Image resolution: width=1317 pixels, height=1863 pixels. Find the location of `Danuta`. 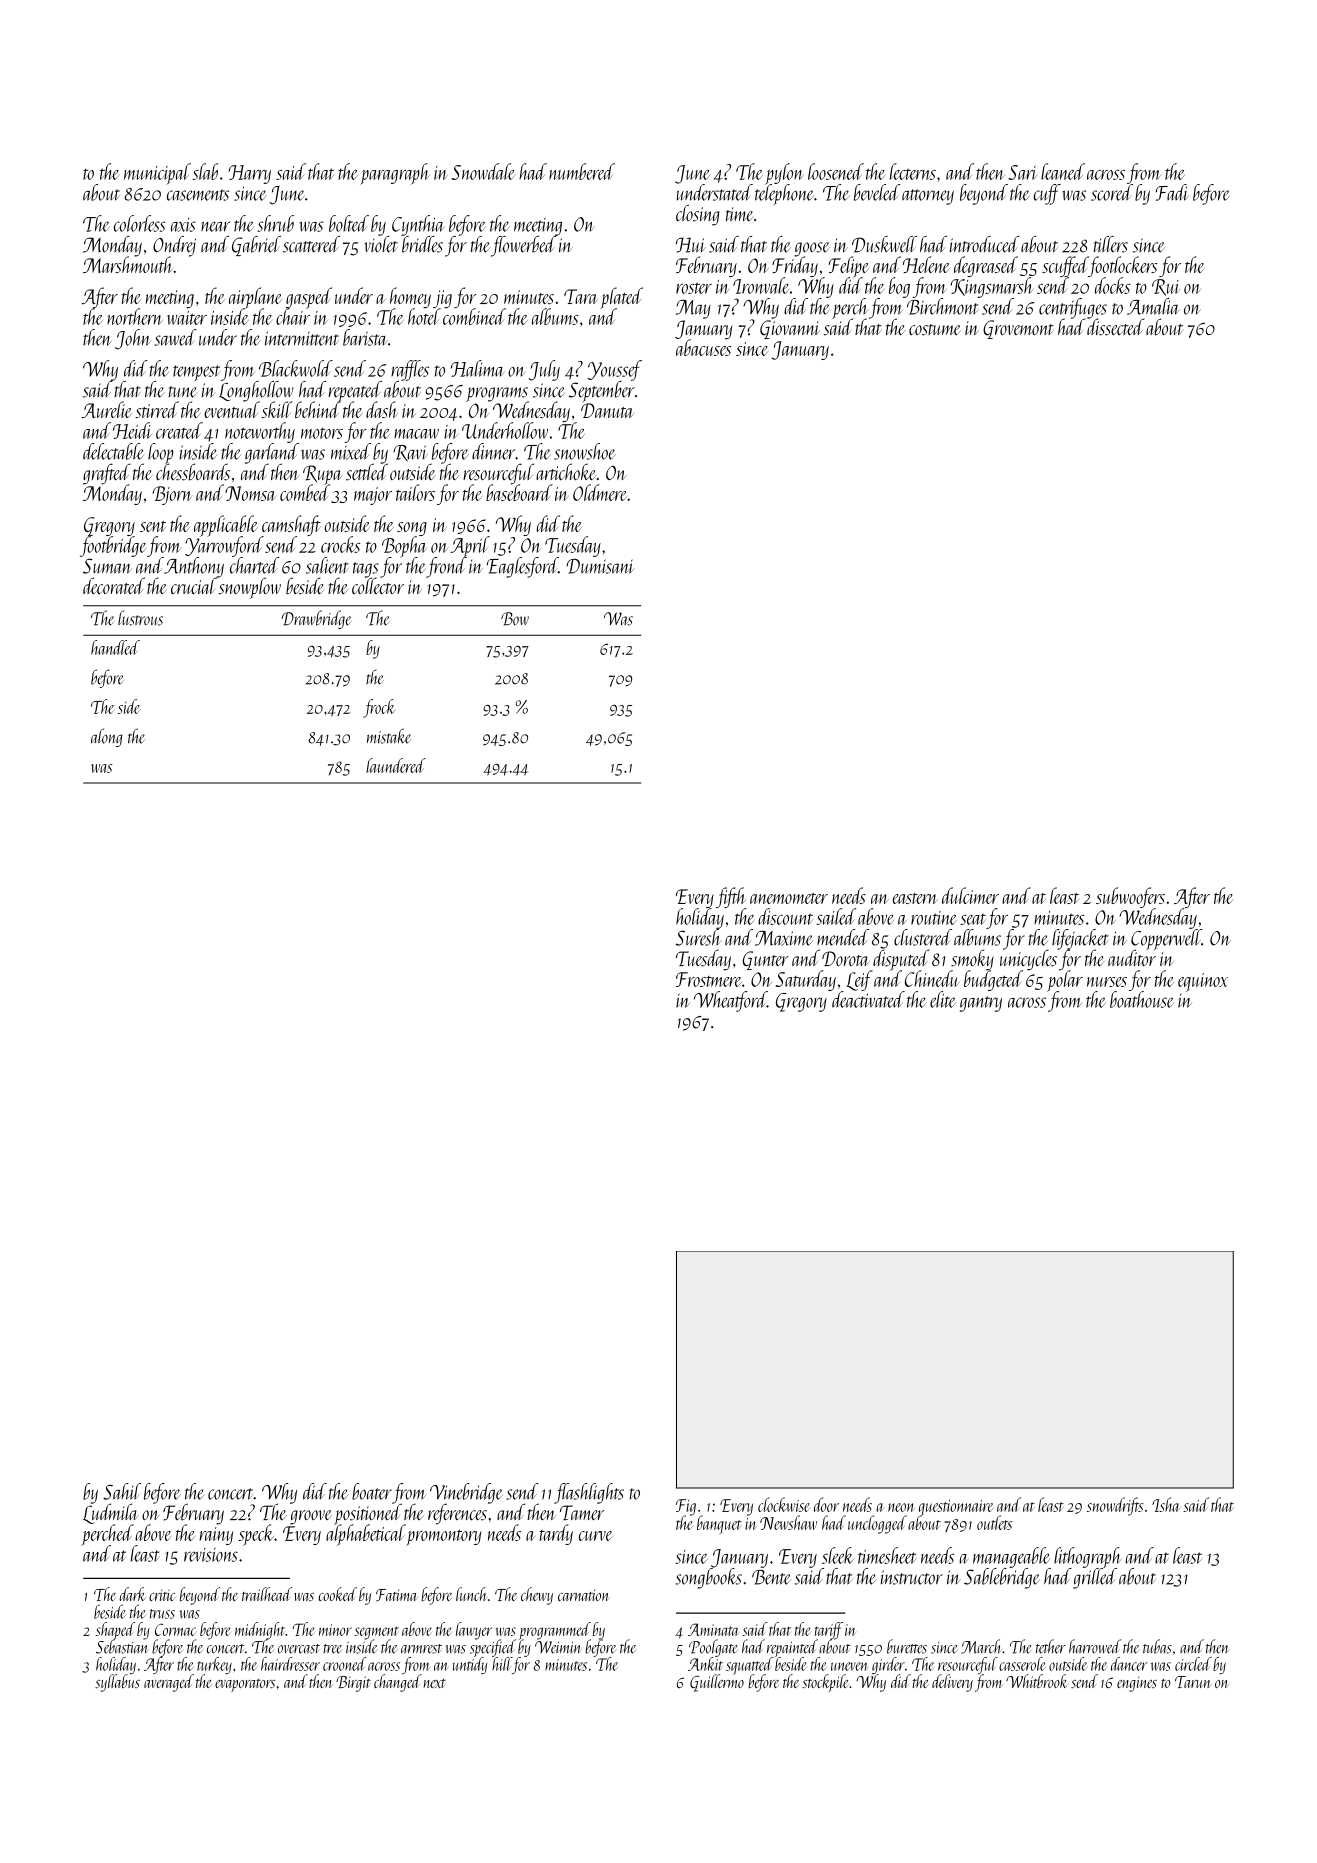

Danuta is located at coordinates (607, 410).
